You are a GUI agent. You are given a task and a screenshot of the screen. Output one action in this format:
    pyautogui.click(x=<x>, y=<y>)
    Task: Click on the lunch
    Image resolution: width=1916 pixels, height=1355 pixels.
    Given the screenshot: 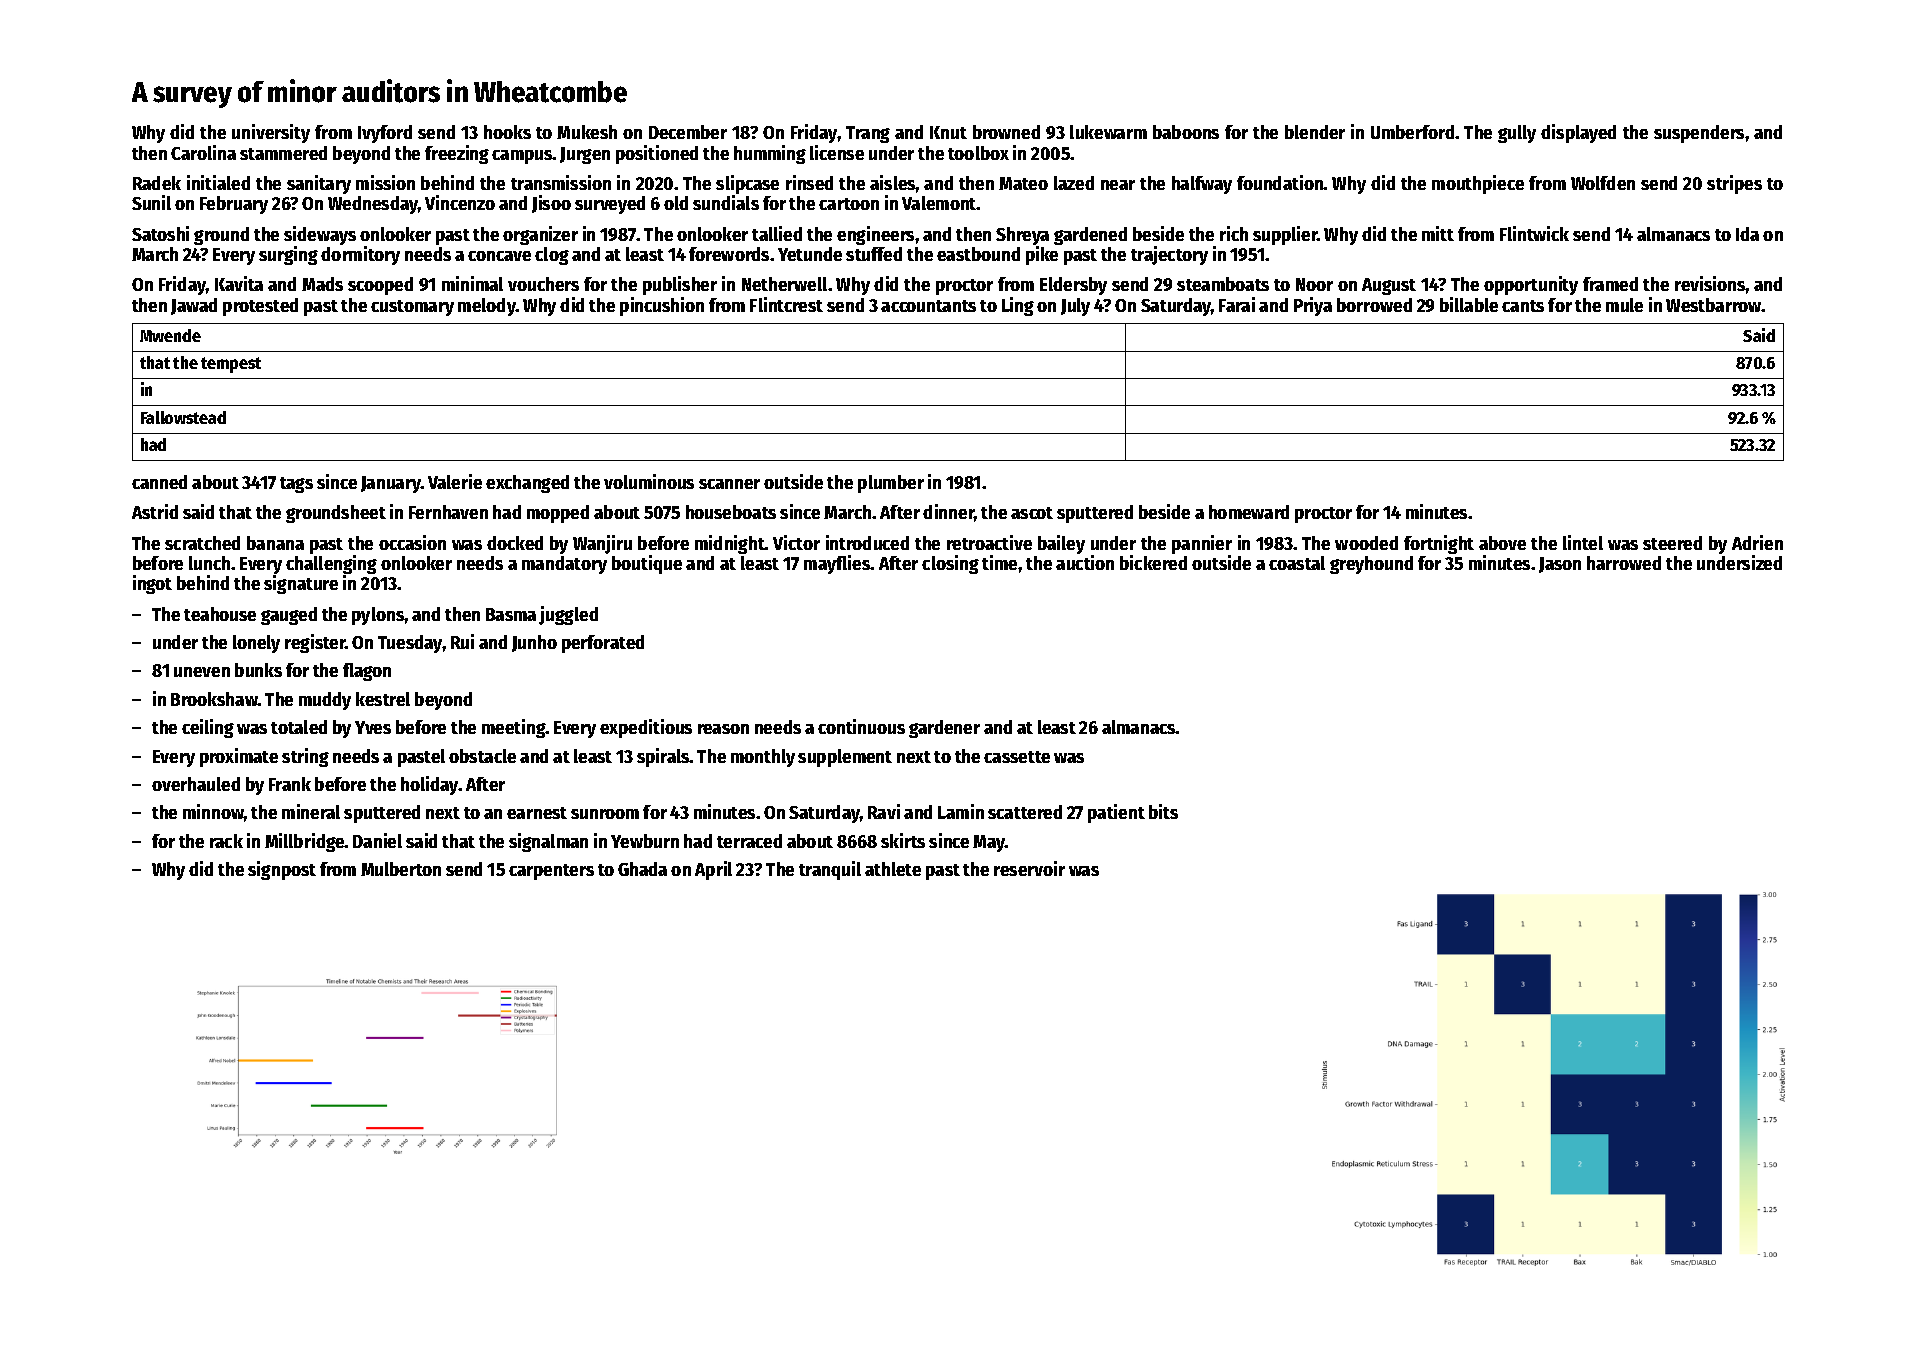 What is the action you would take?
    pyautogui.click(x=209, y=563)
